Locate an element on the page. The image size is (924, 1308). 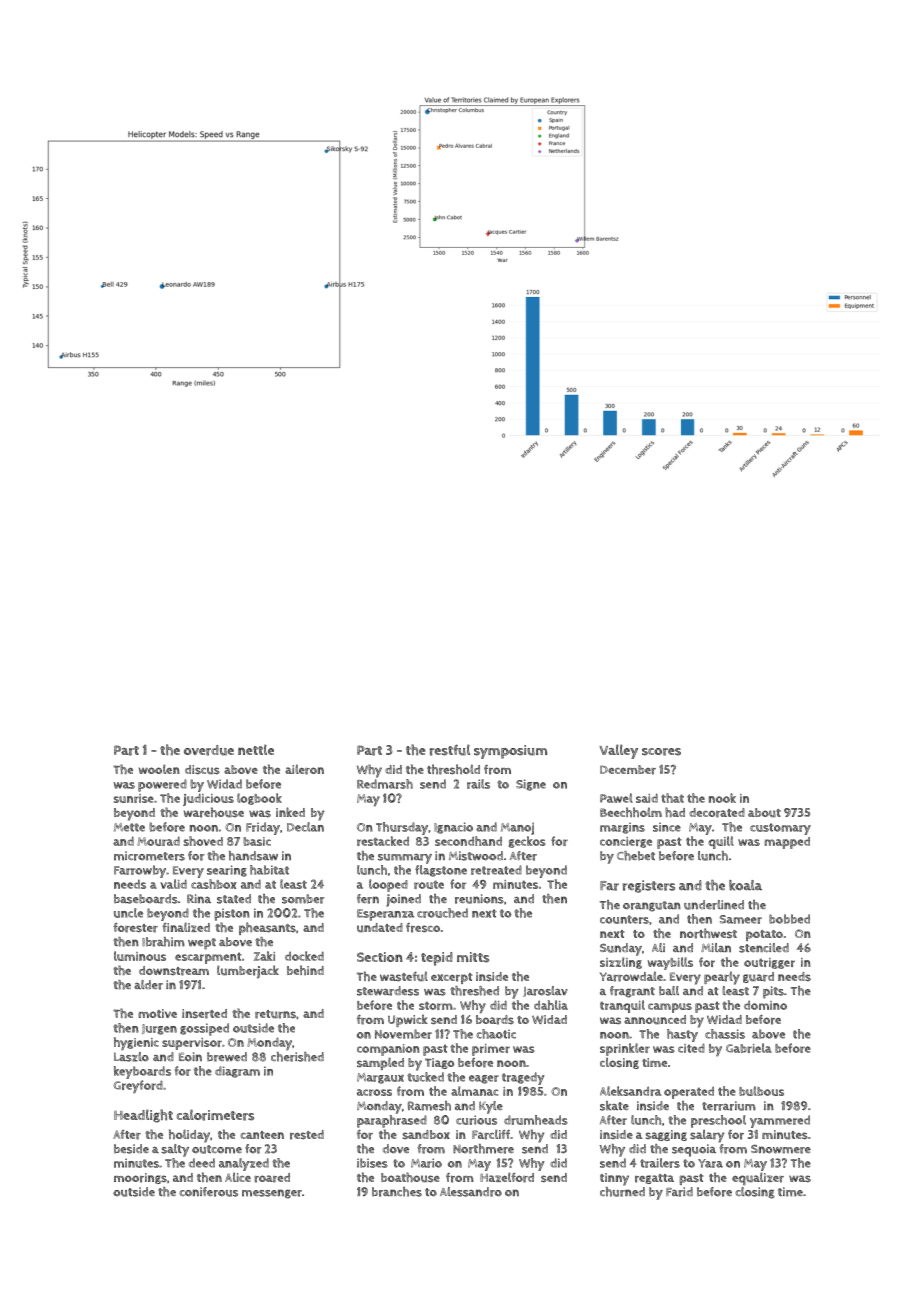
drumheads is located at coordinates (536, 1120).
